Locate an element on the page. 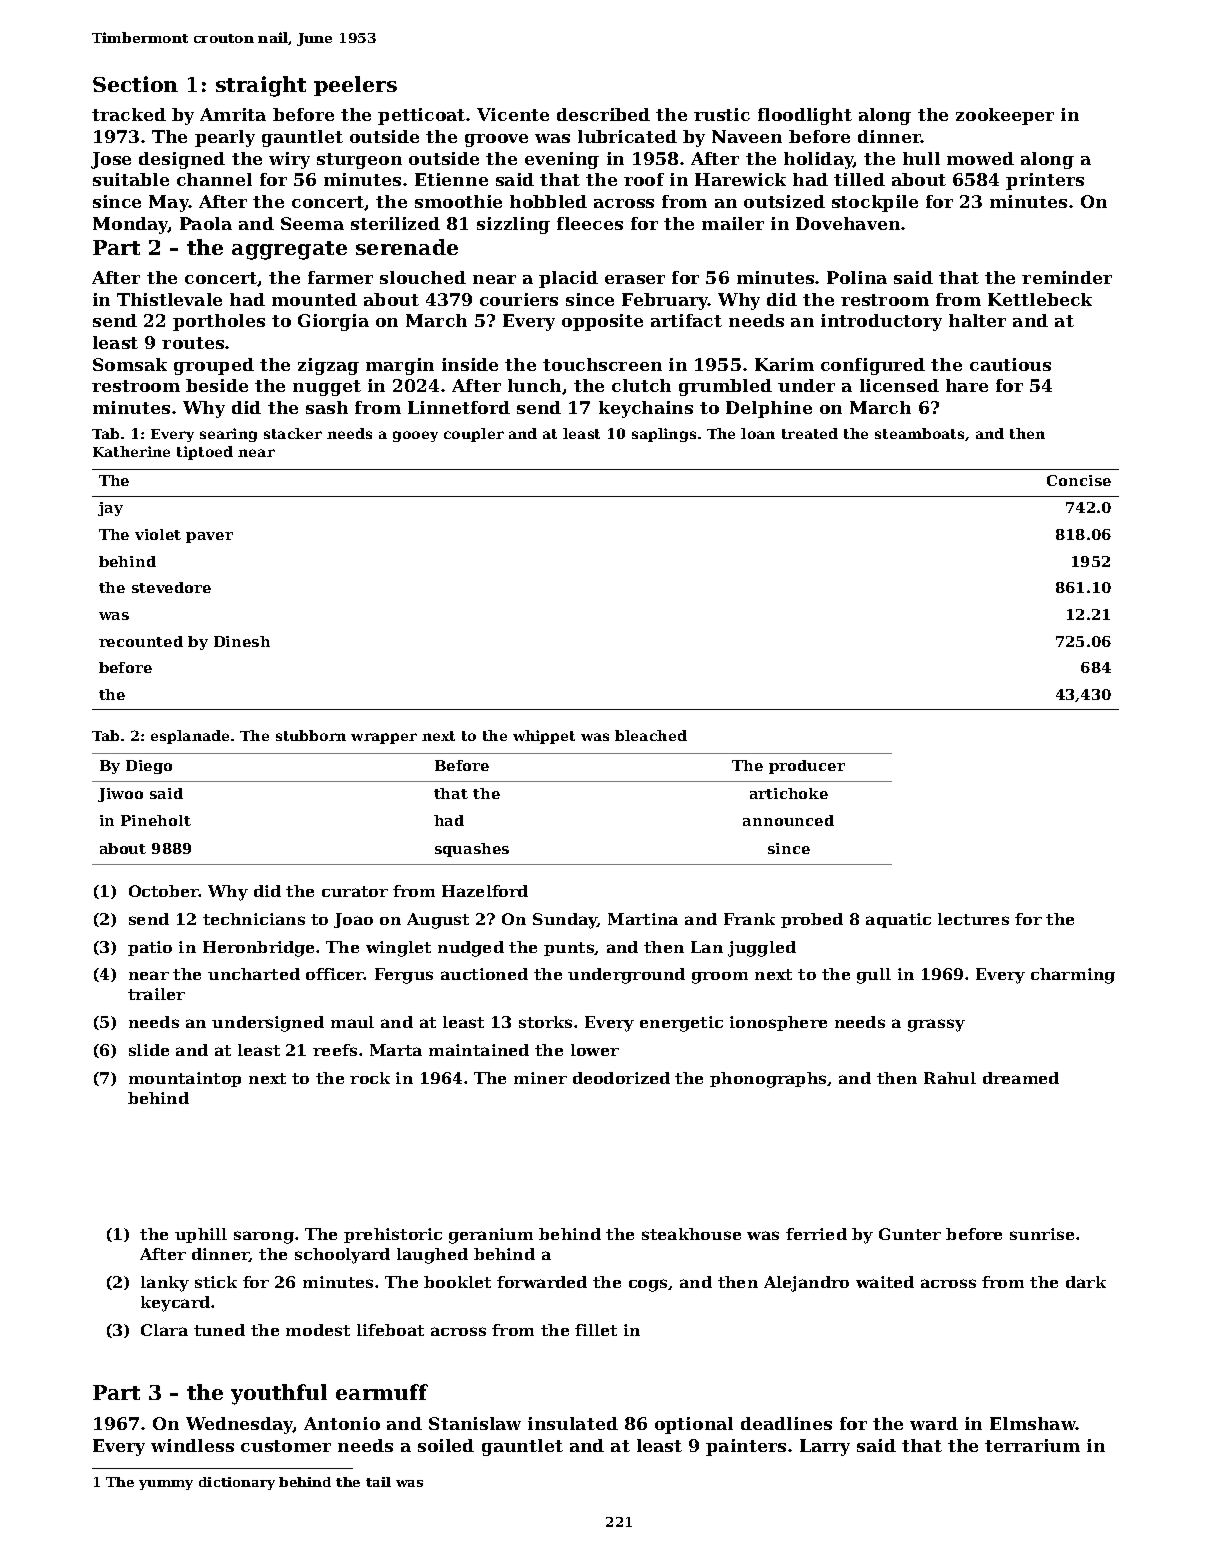 This document has width=1211, height=1567. tail is located at coordinates (378, 1482).
